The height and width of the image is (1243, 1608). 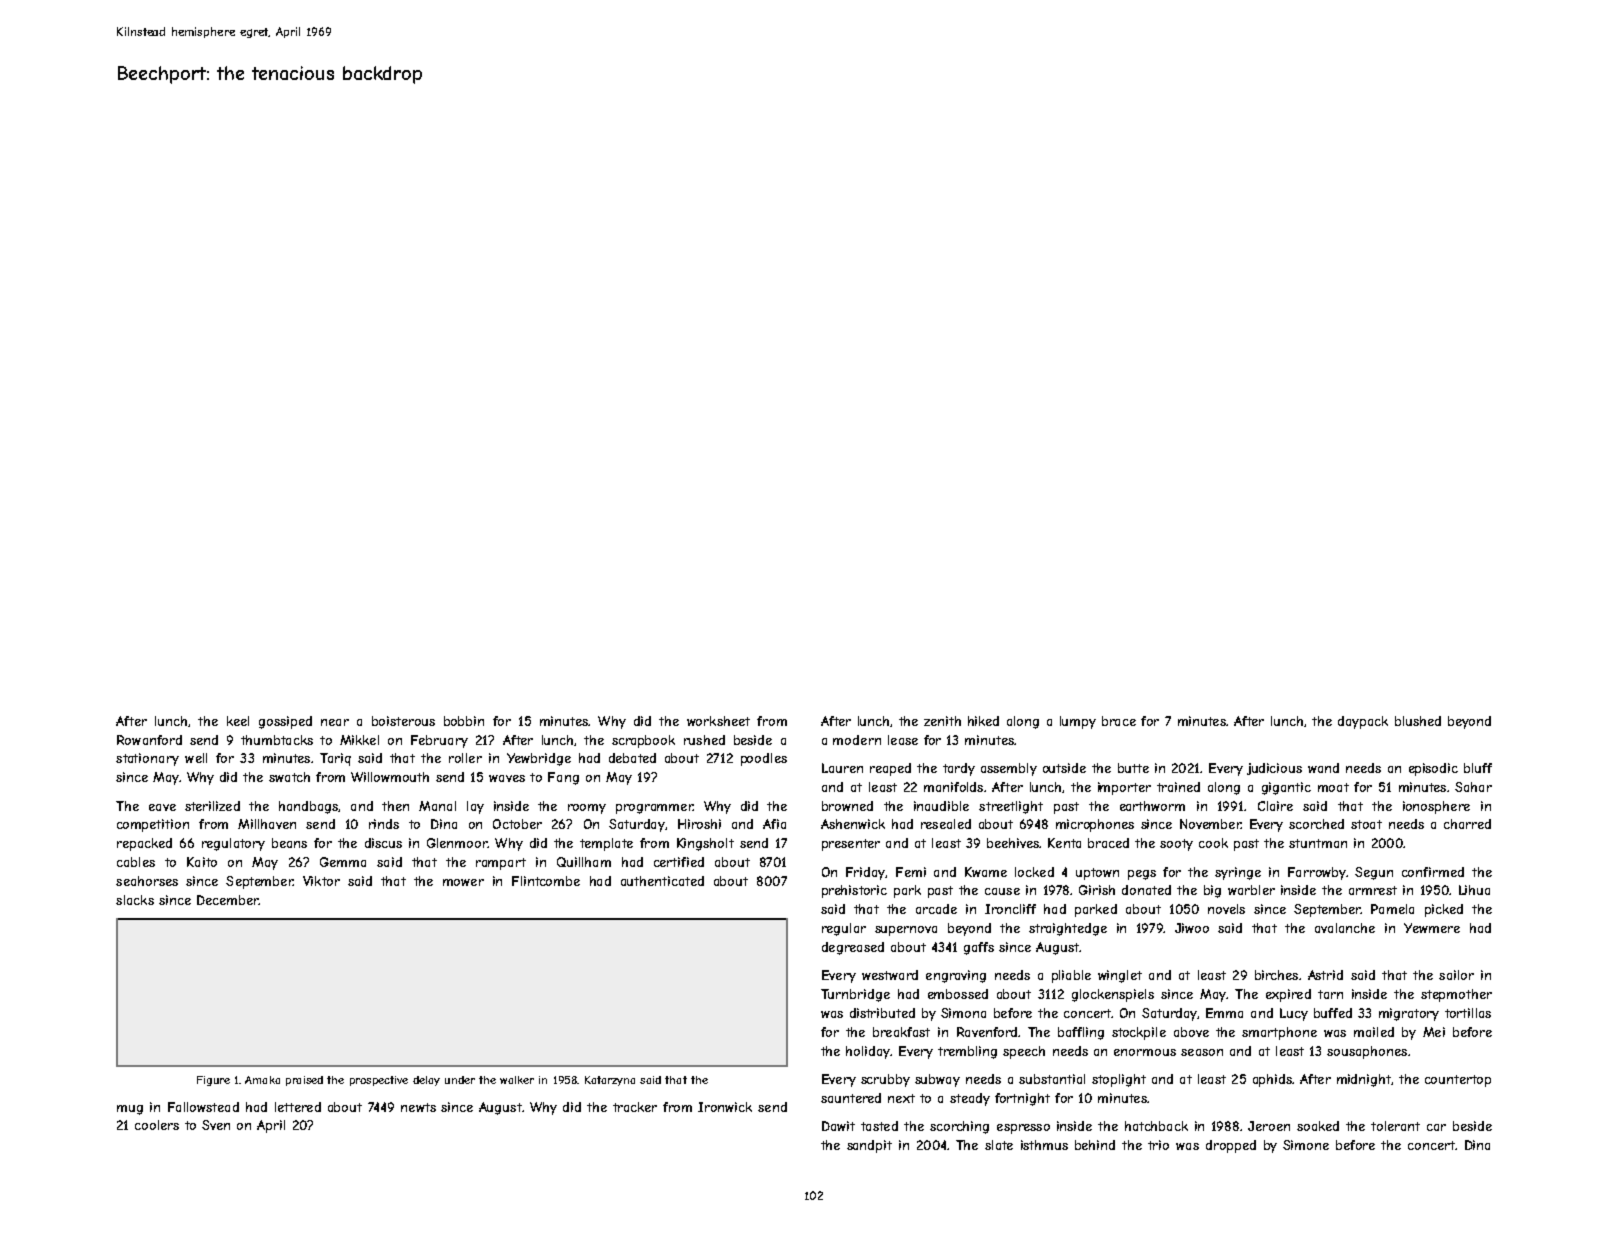 I want to click on Fang, so click(x=563, y=778).
